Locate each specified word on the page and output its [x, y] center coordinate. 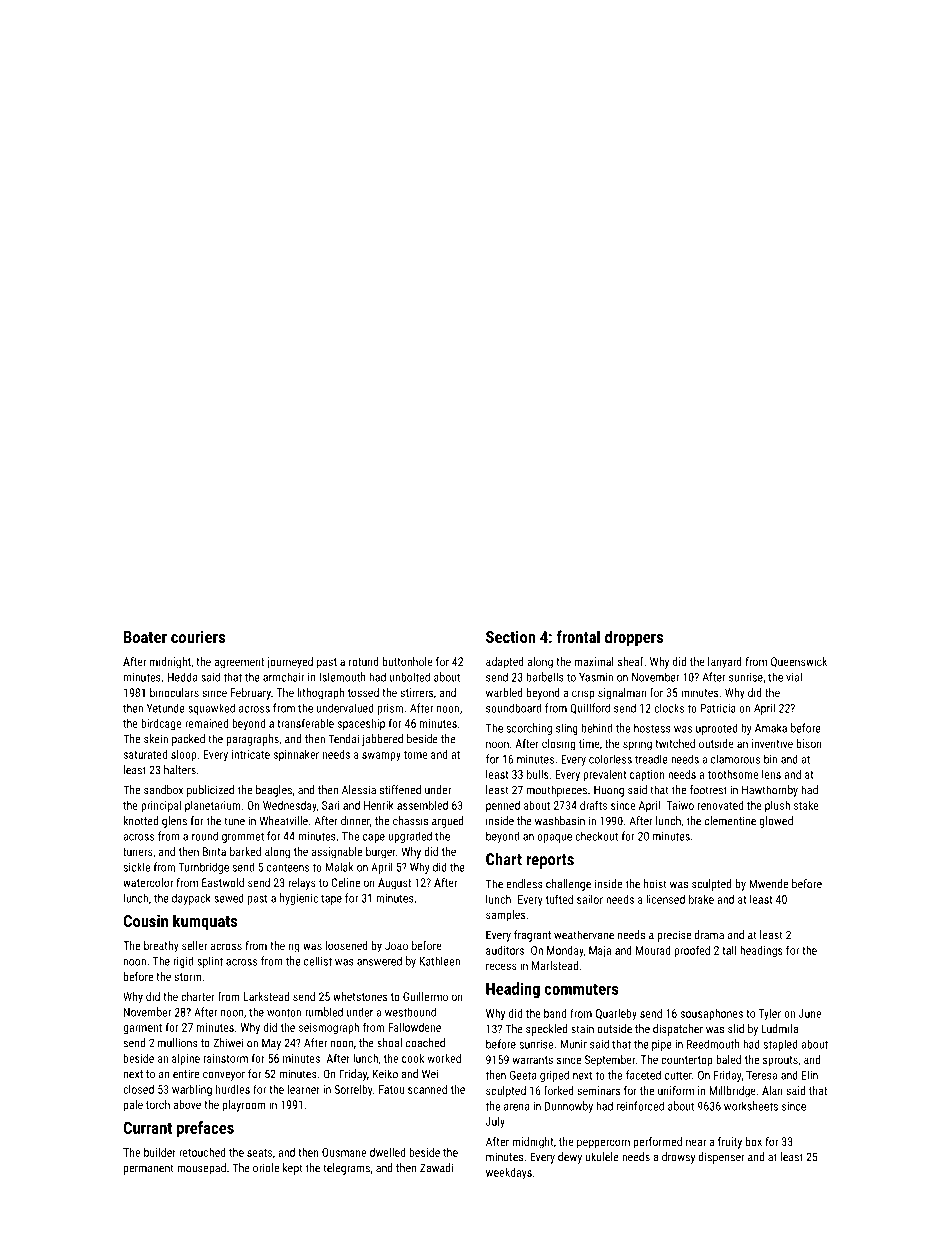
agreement [239, 663]
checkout [596, 836]
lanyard [725, 663]
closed [138, 1089]
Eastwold [223, 882]
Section [510, 637]
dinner [355, 821]
